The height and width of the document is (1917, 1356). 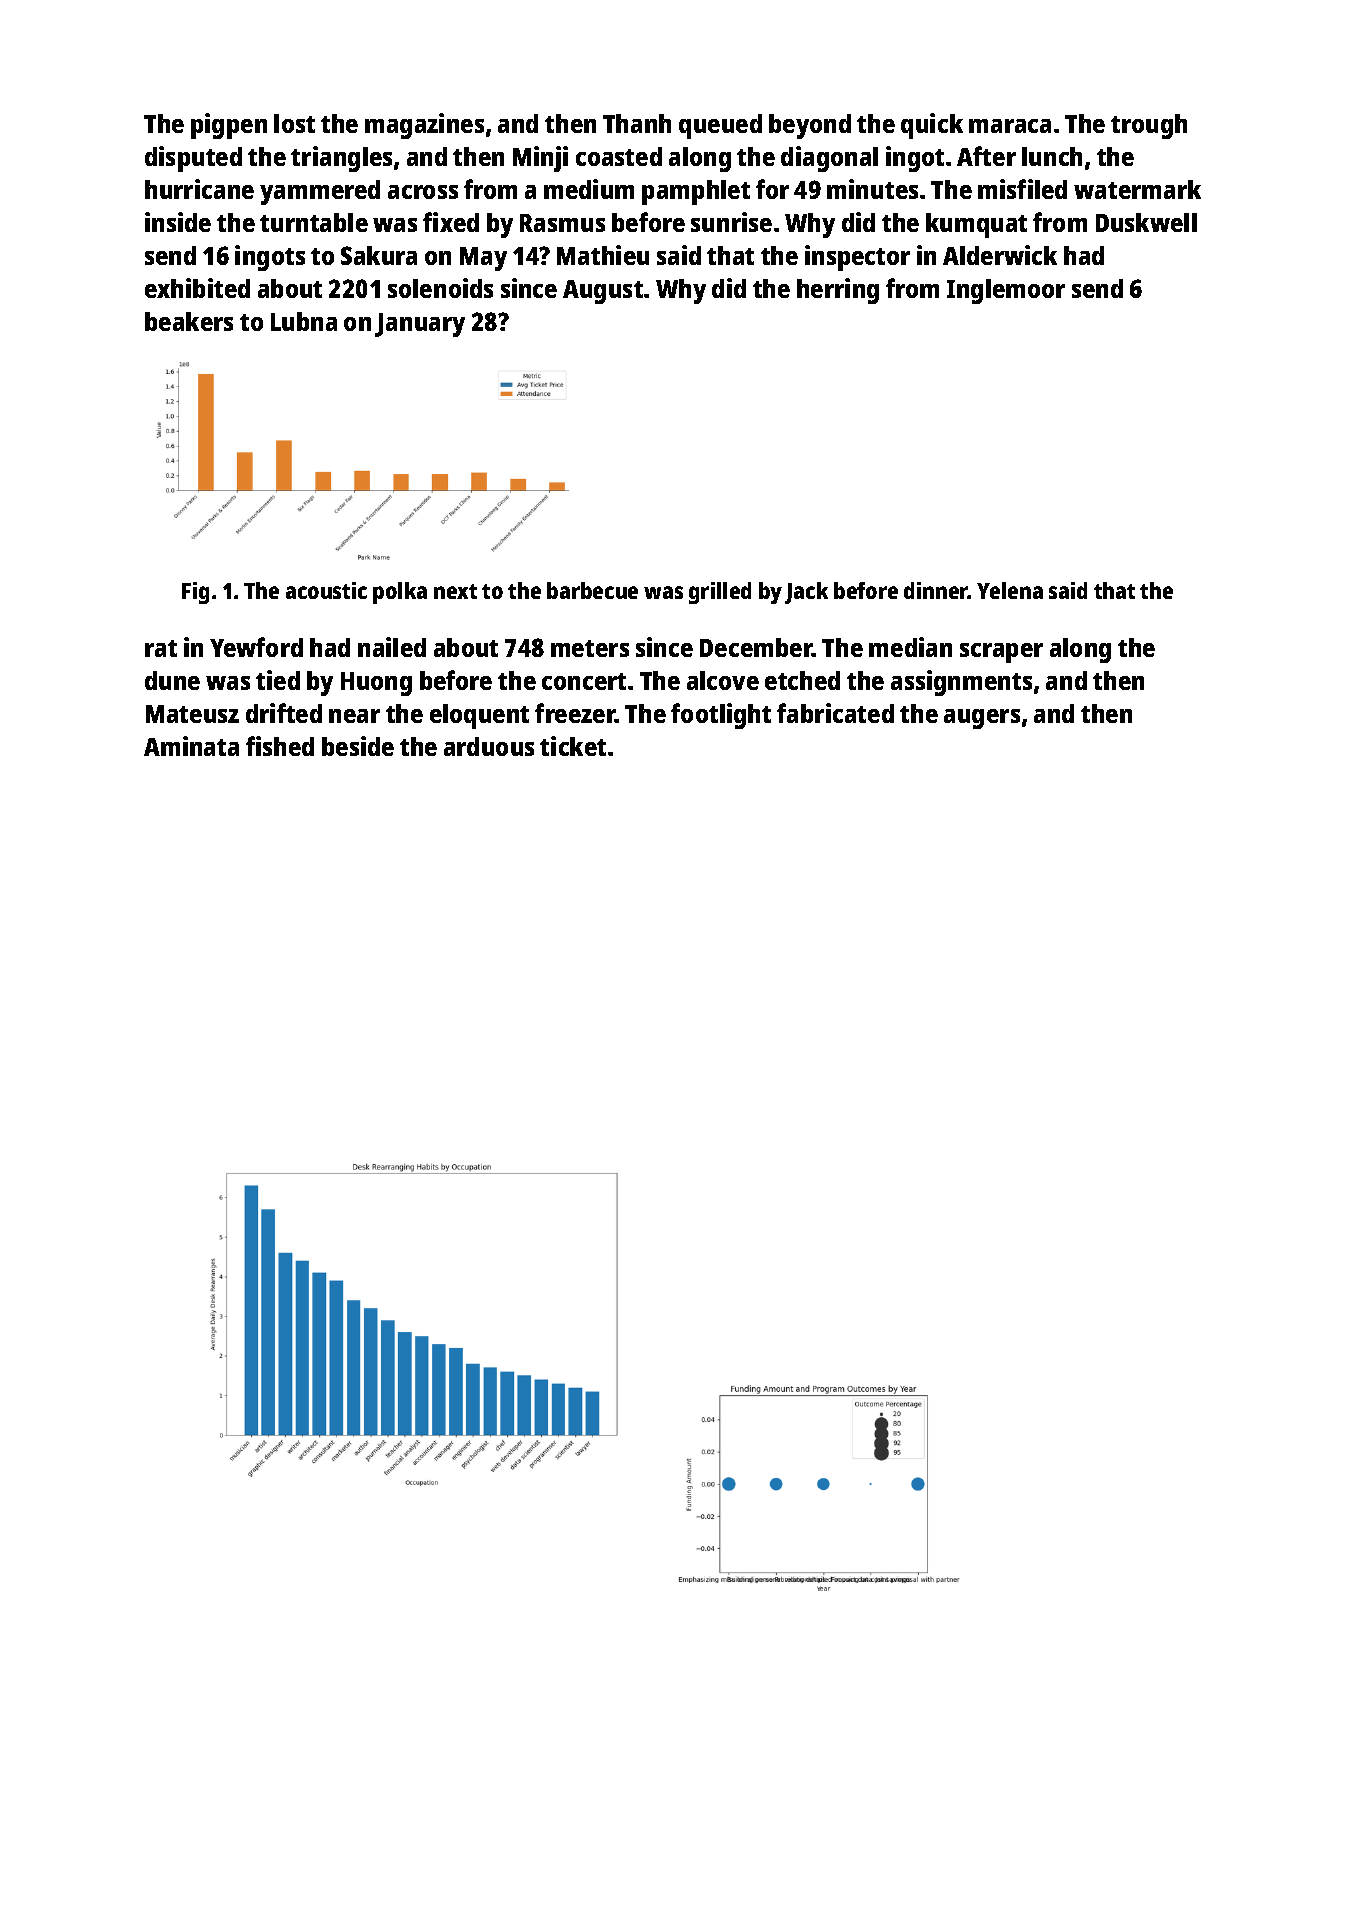 What do you see at coordinates (392, 647) in the document?
I see `nailed` at bounding box center [392, 647].
